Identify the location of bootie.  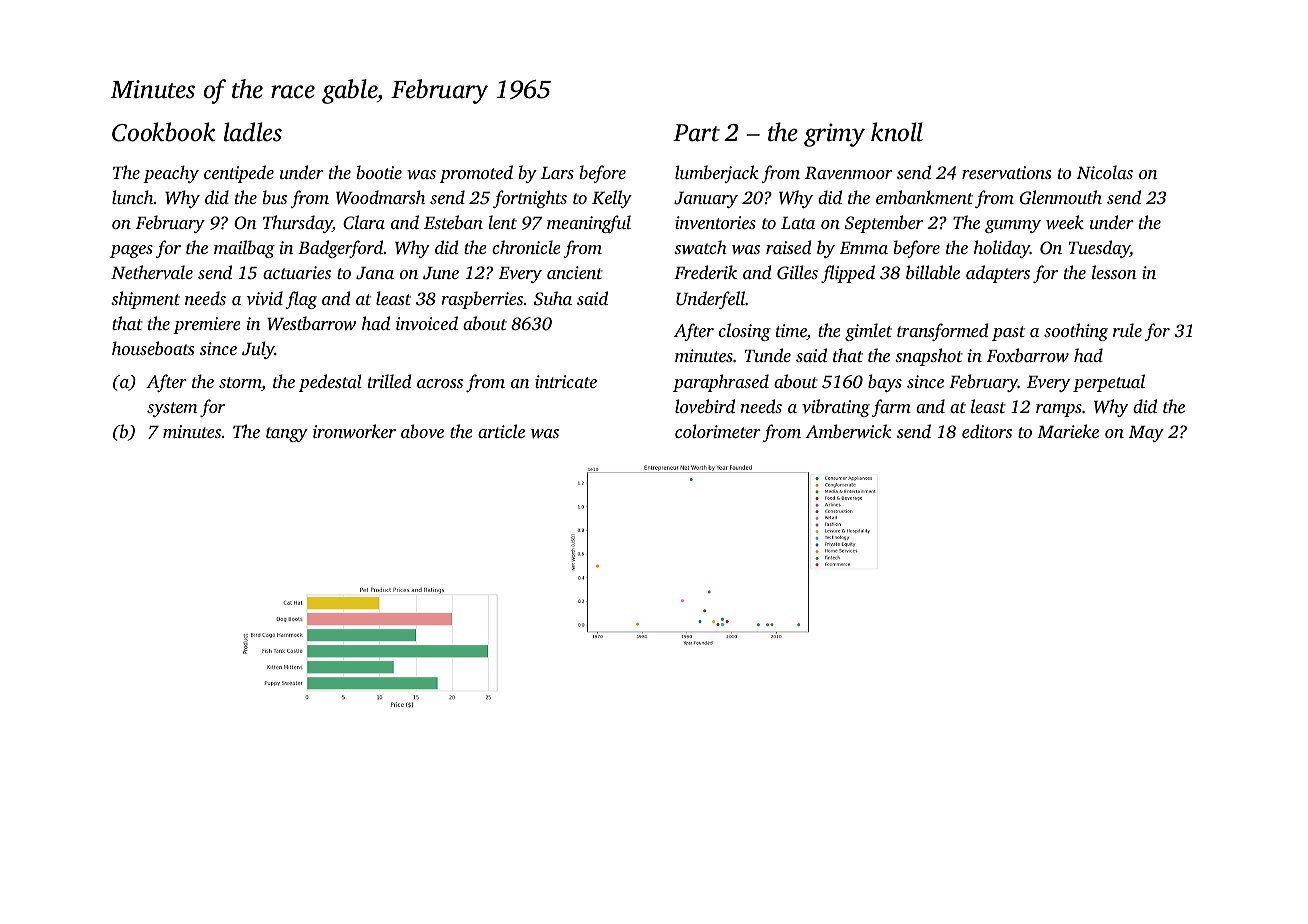
(379, 172).
